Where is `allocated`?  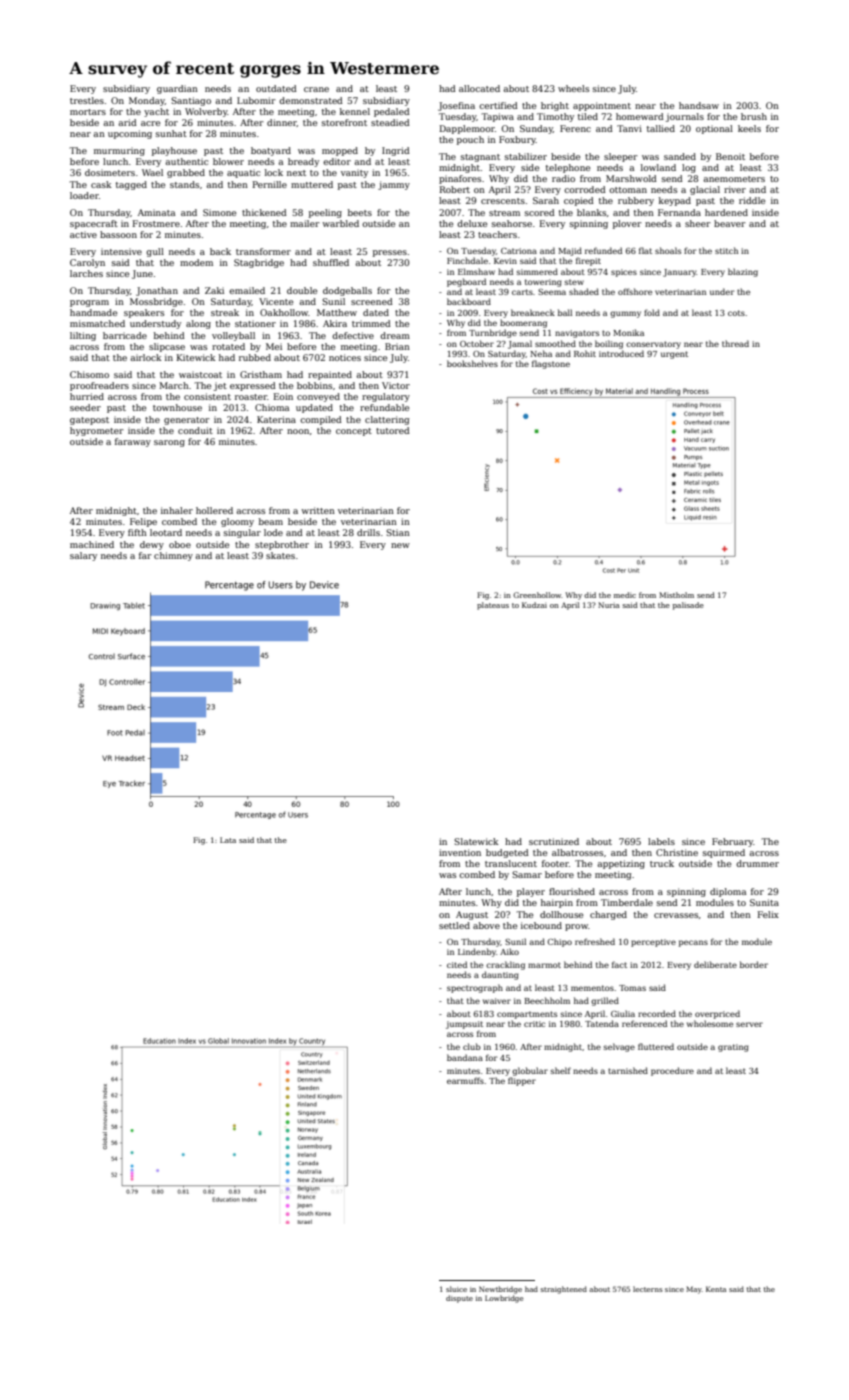
allocated is located at coordinates (479, 88).
